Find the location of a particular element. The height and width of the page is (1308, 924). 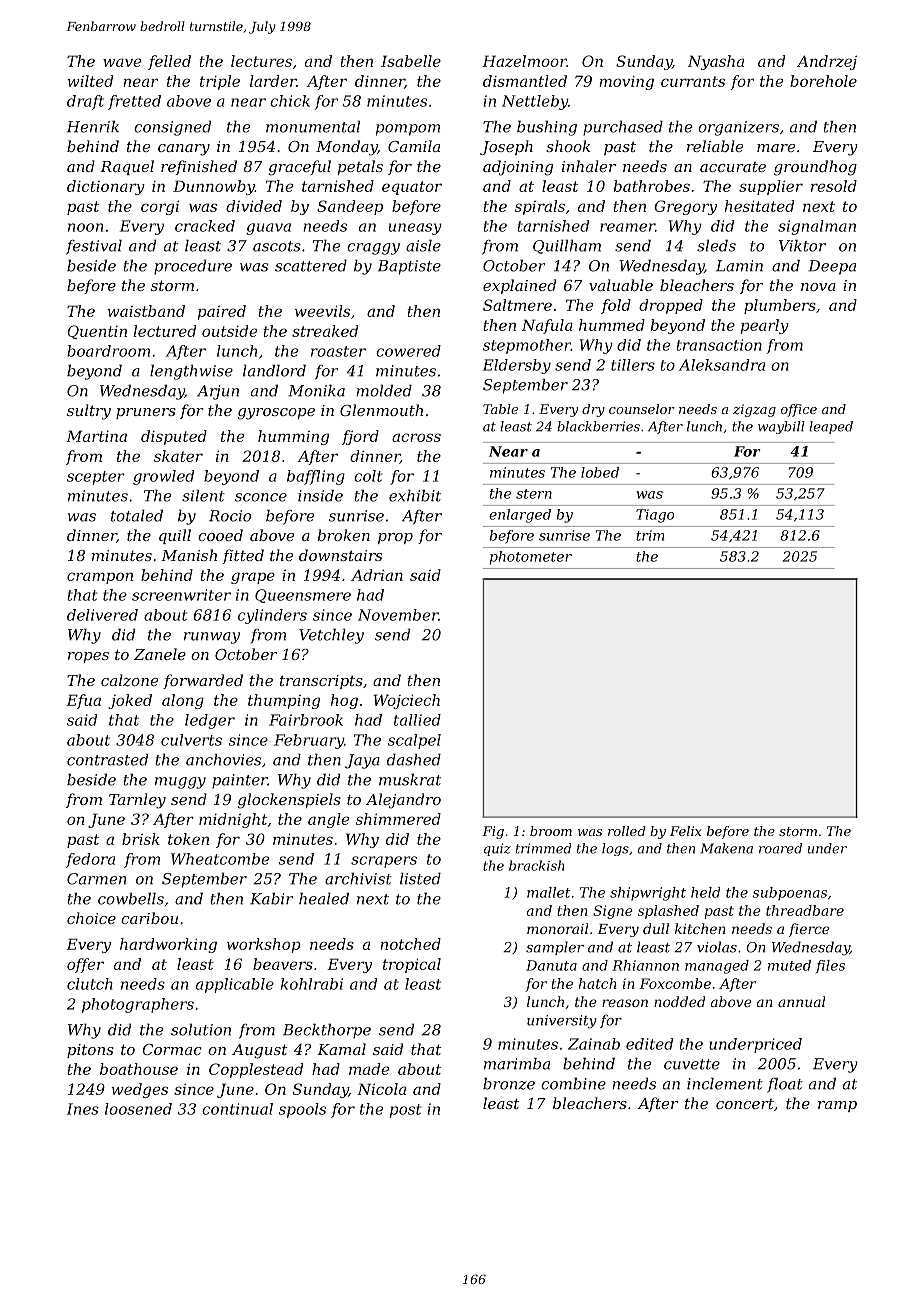

baffling is located at coordinates (316, 477).
